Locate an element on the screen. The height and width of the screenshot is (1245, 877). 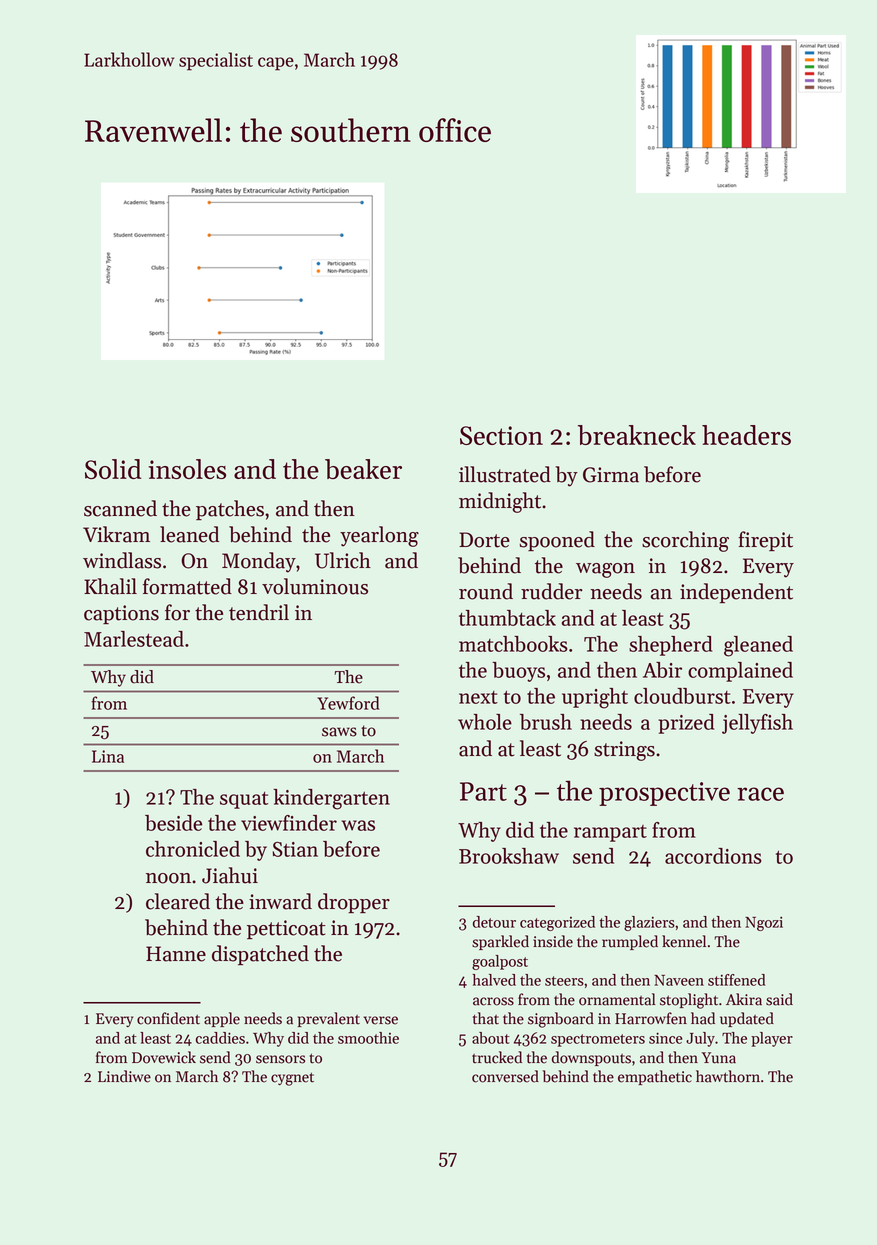
Solid is located at coordinates (113, 469).
